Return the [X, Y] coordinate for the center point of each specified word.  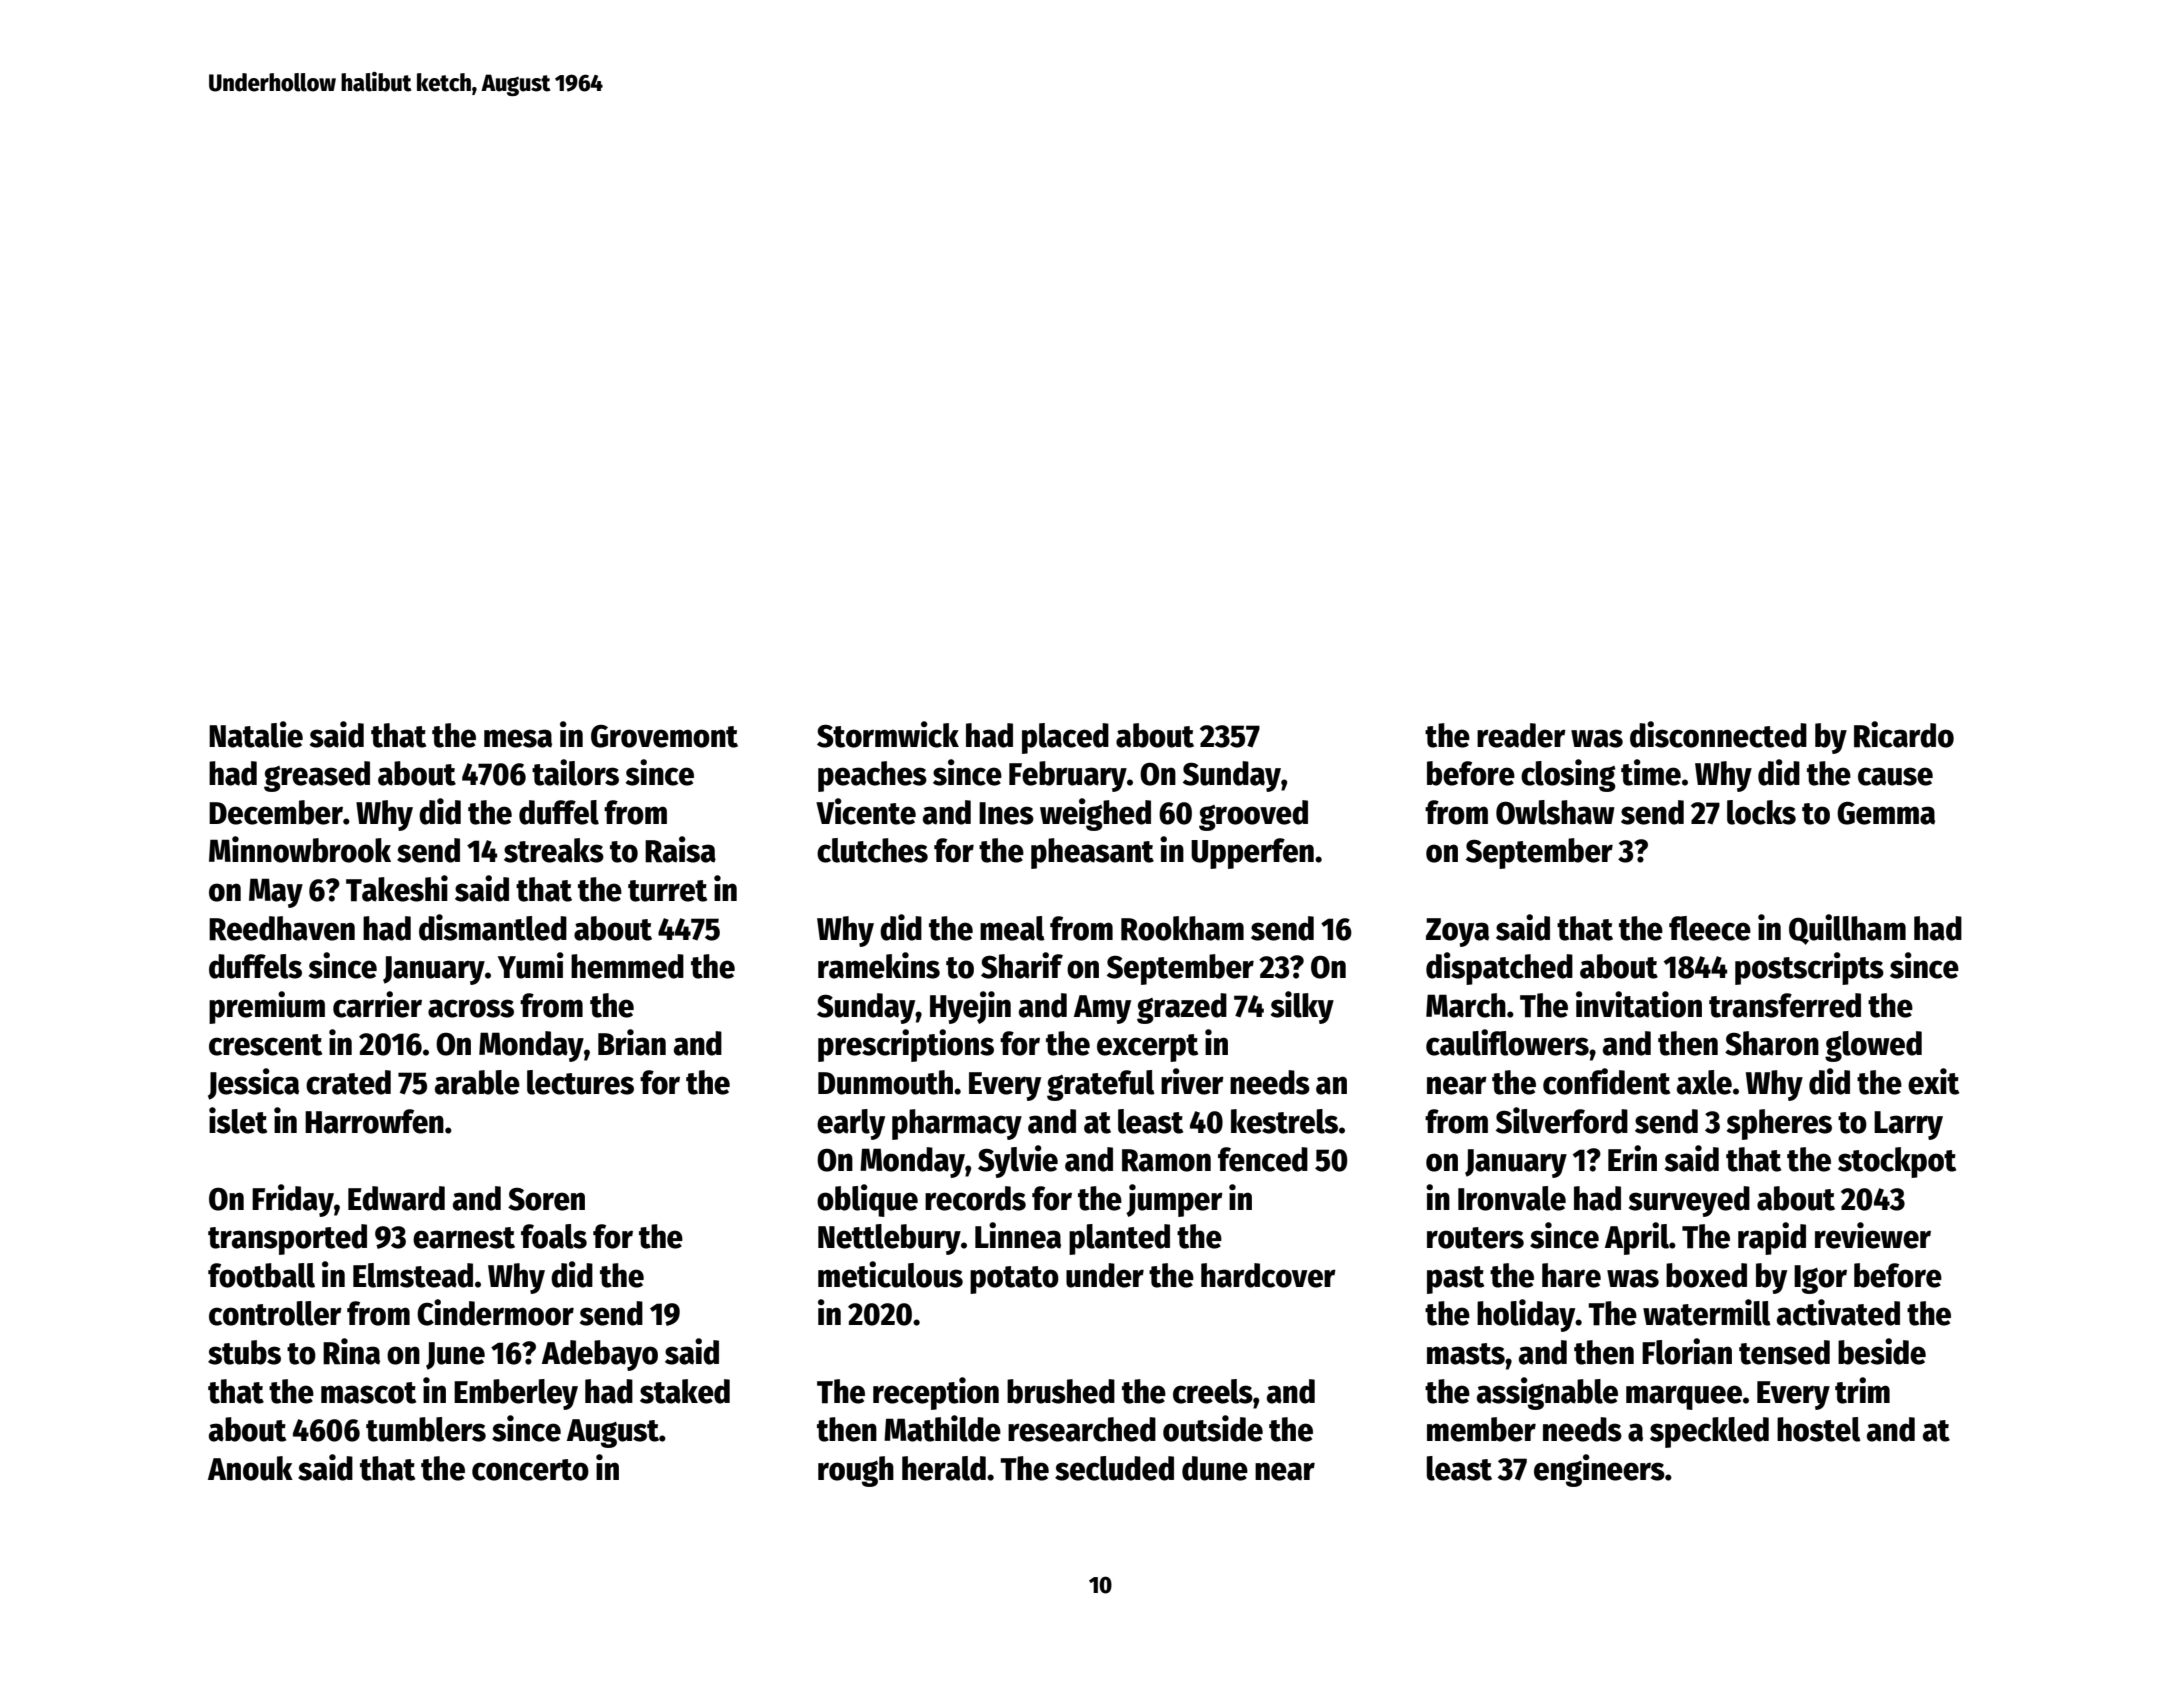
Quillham [1847, 929]
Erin [1632, 1158]
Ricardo [1904, 734]
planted [1119, 1239]
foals [554, 1236]
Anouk [250, 1468]
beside [1882, 1351]
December [276, 812]
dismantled [493, 927]
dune [1215, 1468]
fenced [1263, 1159]
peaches [872, 776]
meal [1012, 928]
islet [238, 1120]
